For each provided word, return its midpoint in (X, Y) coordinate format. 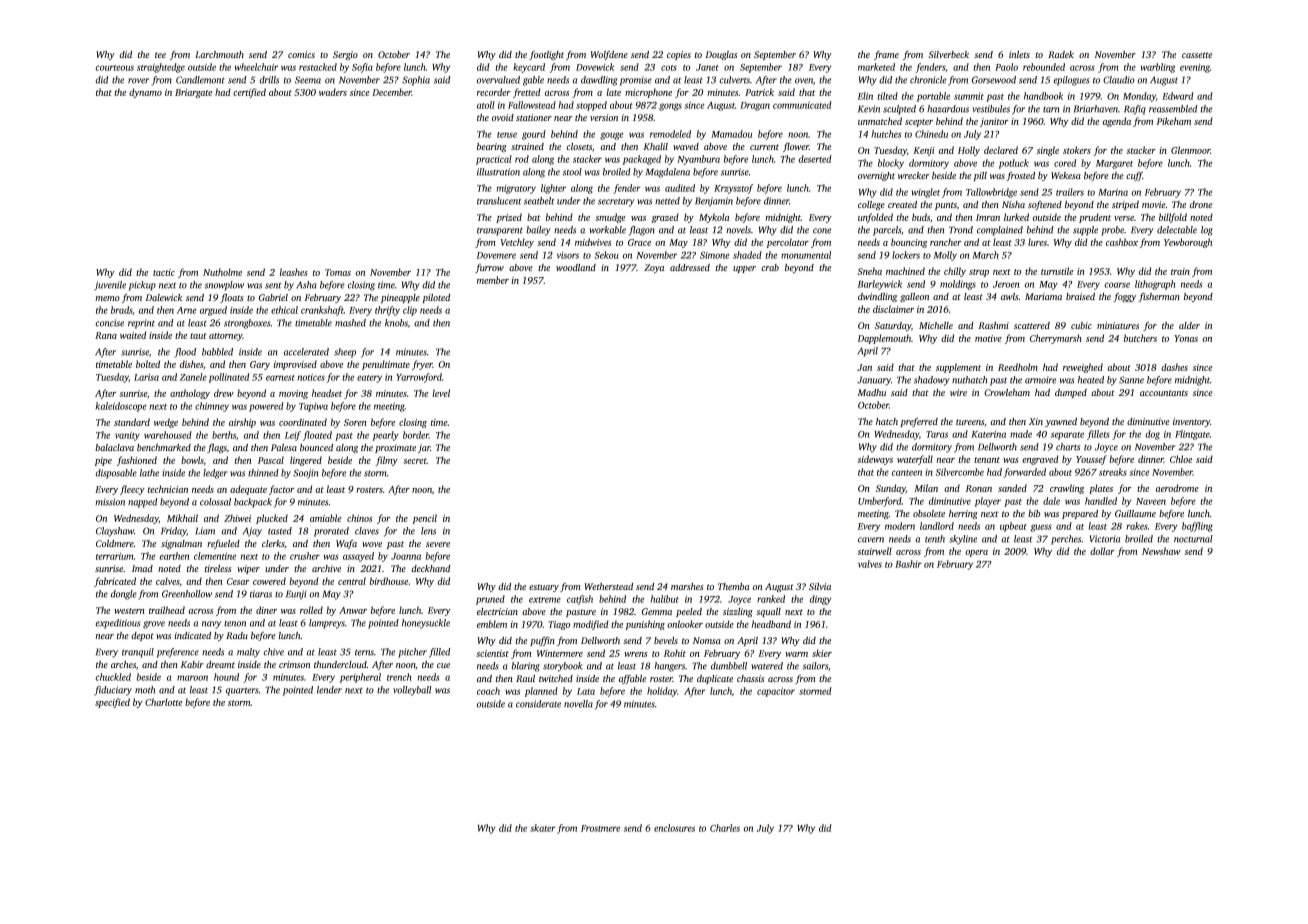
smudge (610, 218)
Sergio (345, 55)
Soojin (305, 474)
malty (248, 653)
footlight (546, 55)
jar (424, 448)
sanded (1012, 488)
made (1021, 434)
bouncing (909, 243)
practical (494, 160)
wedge (166, 423)
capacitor (776, 692)
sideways (875, 460)
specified (112, 703)
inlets (1019, 54)
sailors (815, 666)
